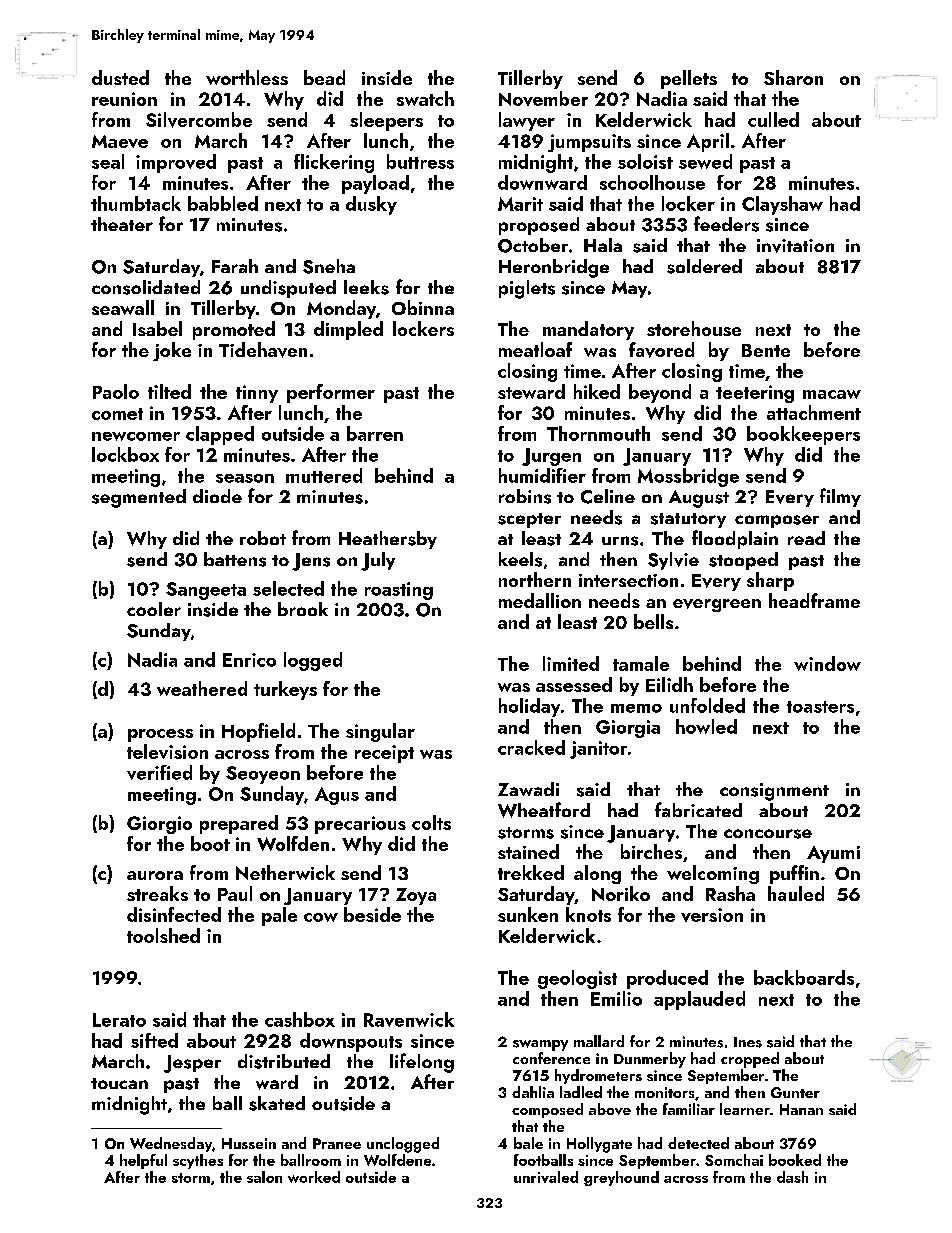 This document has height=1233, width=952. Describe the element at coordinates (245, 478) in the document. I see `season` at that location.
